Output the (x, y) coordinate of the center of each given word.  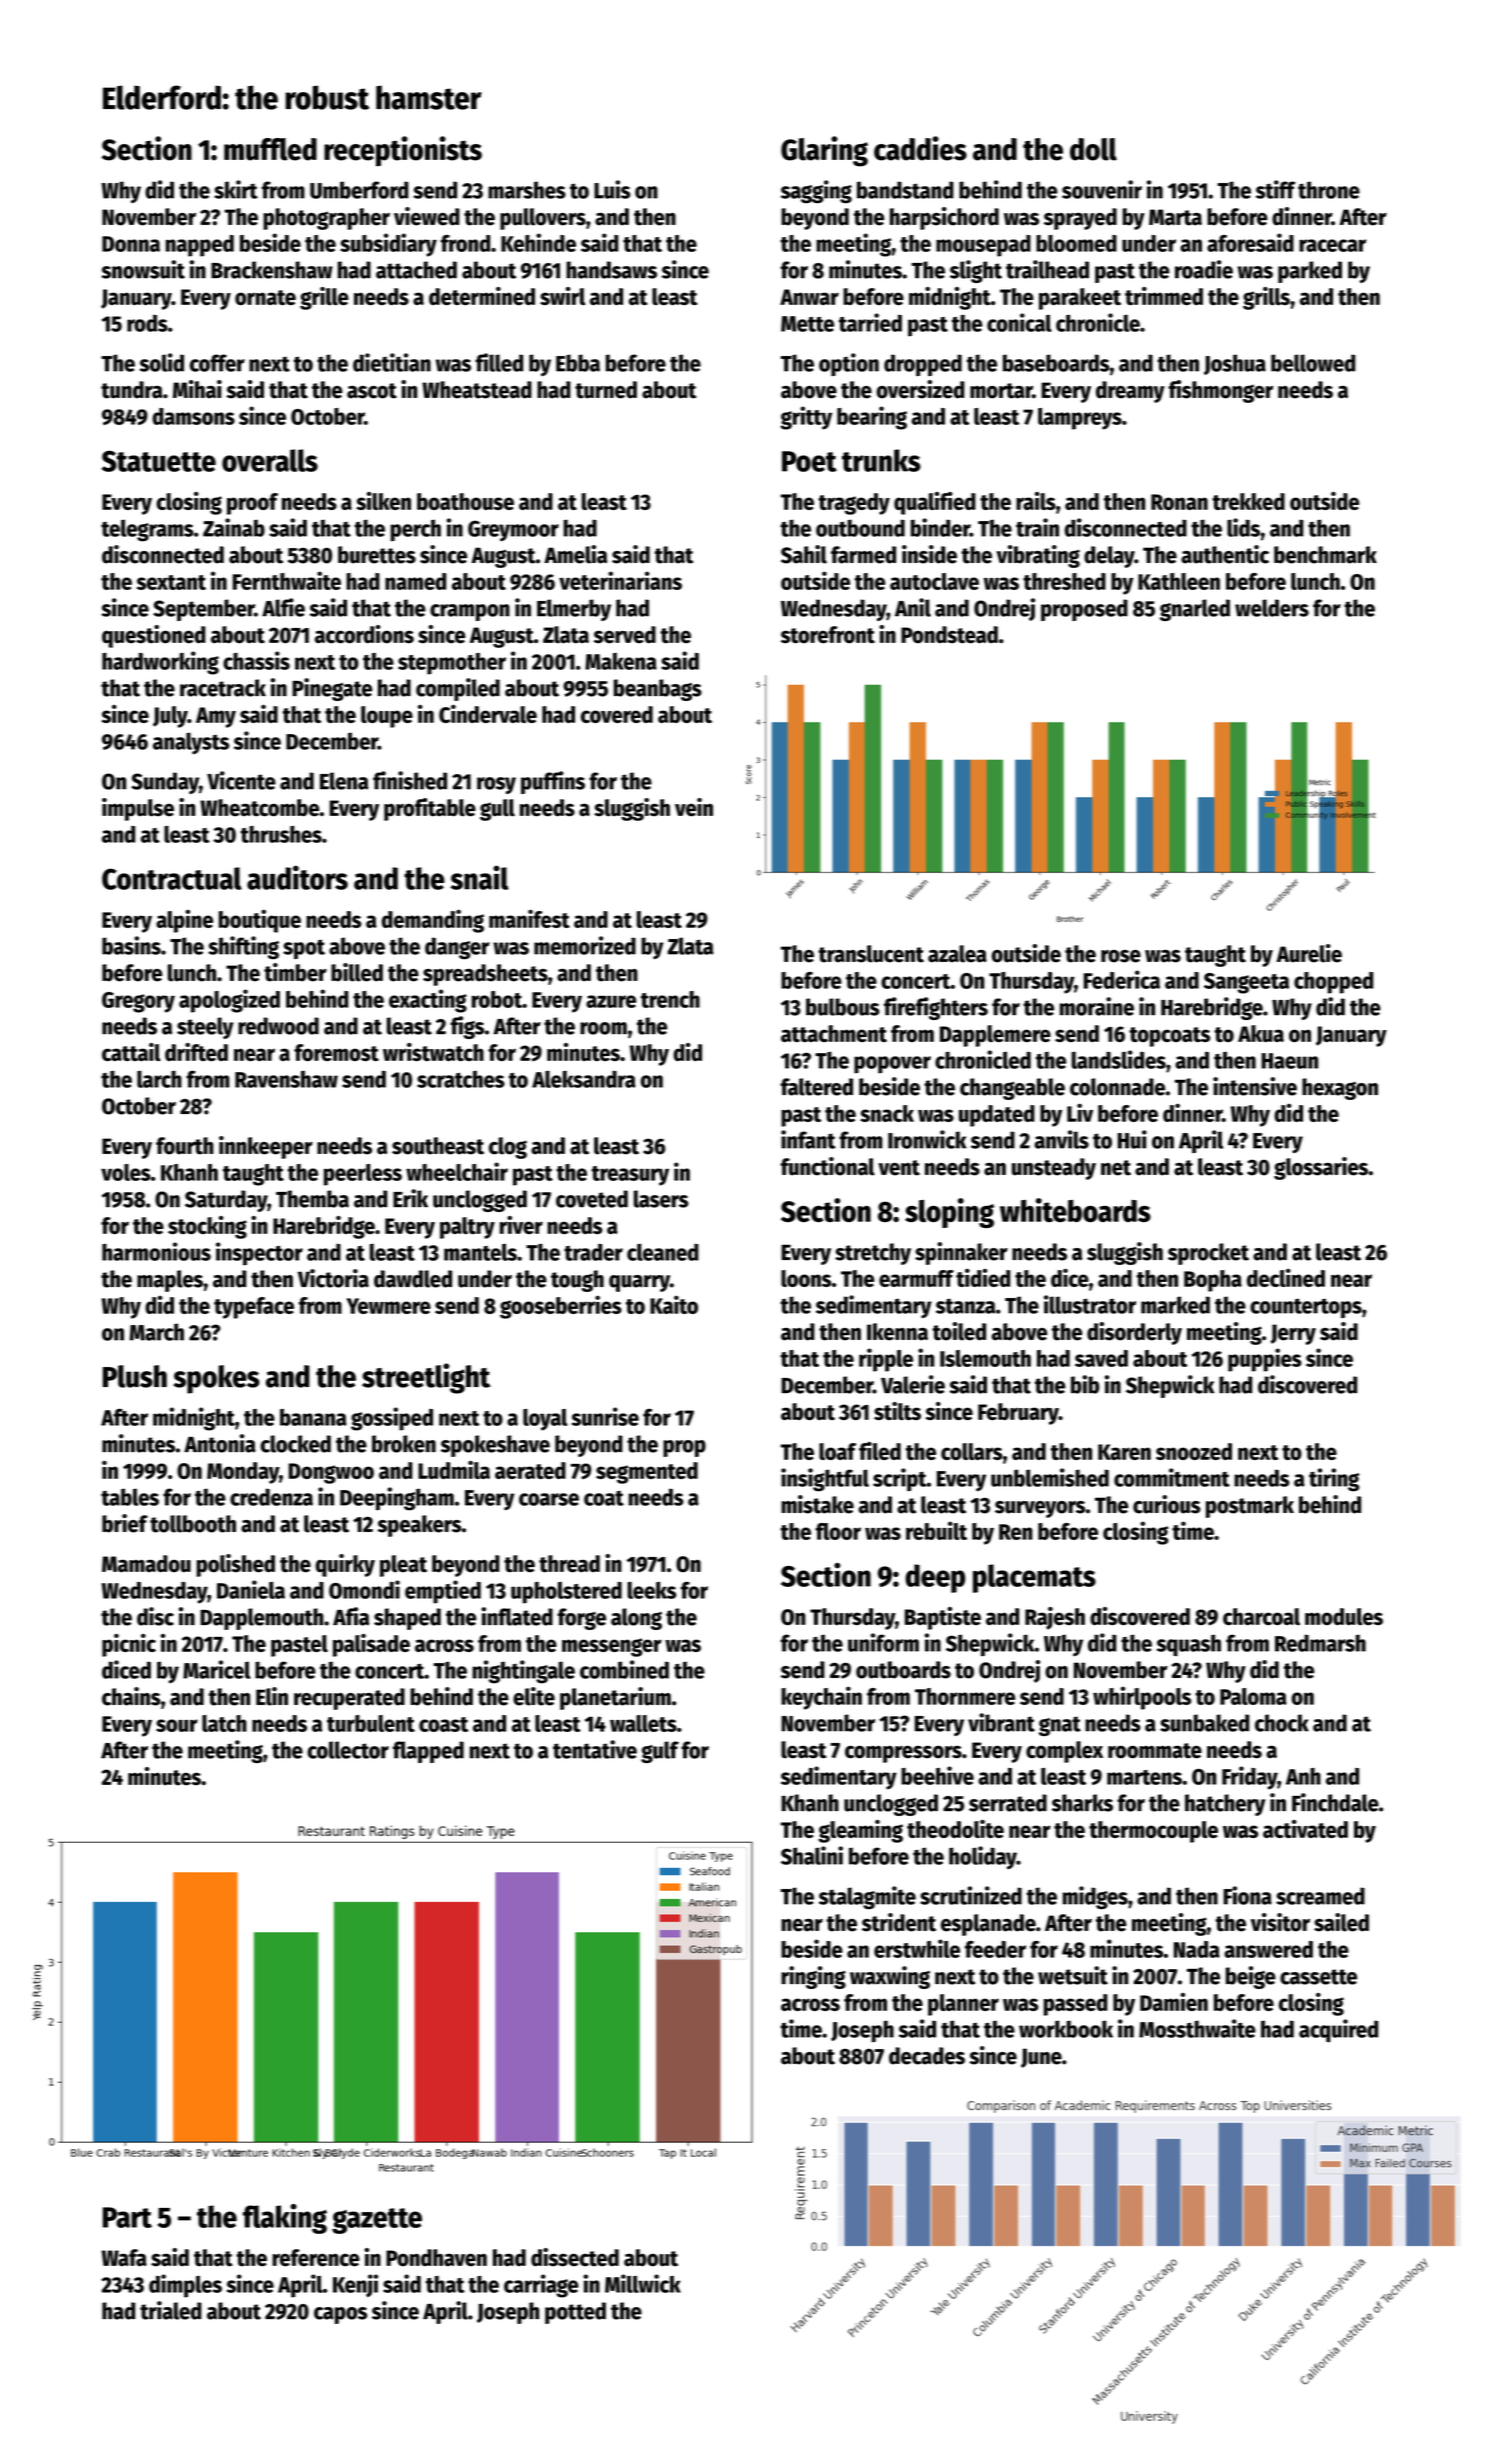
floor (838, 1531)
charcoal (1261, 1616)
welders (1272, 608)
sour (177, 1725)
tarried (870, 322)
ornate (265, 297)
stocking (207, 1227)
